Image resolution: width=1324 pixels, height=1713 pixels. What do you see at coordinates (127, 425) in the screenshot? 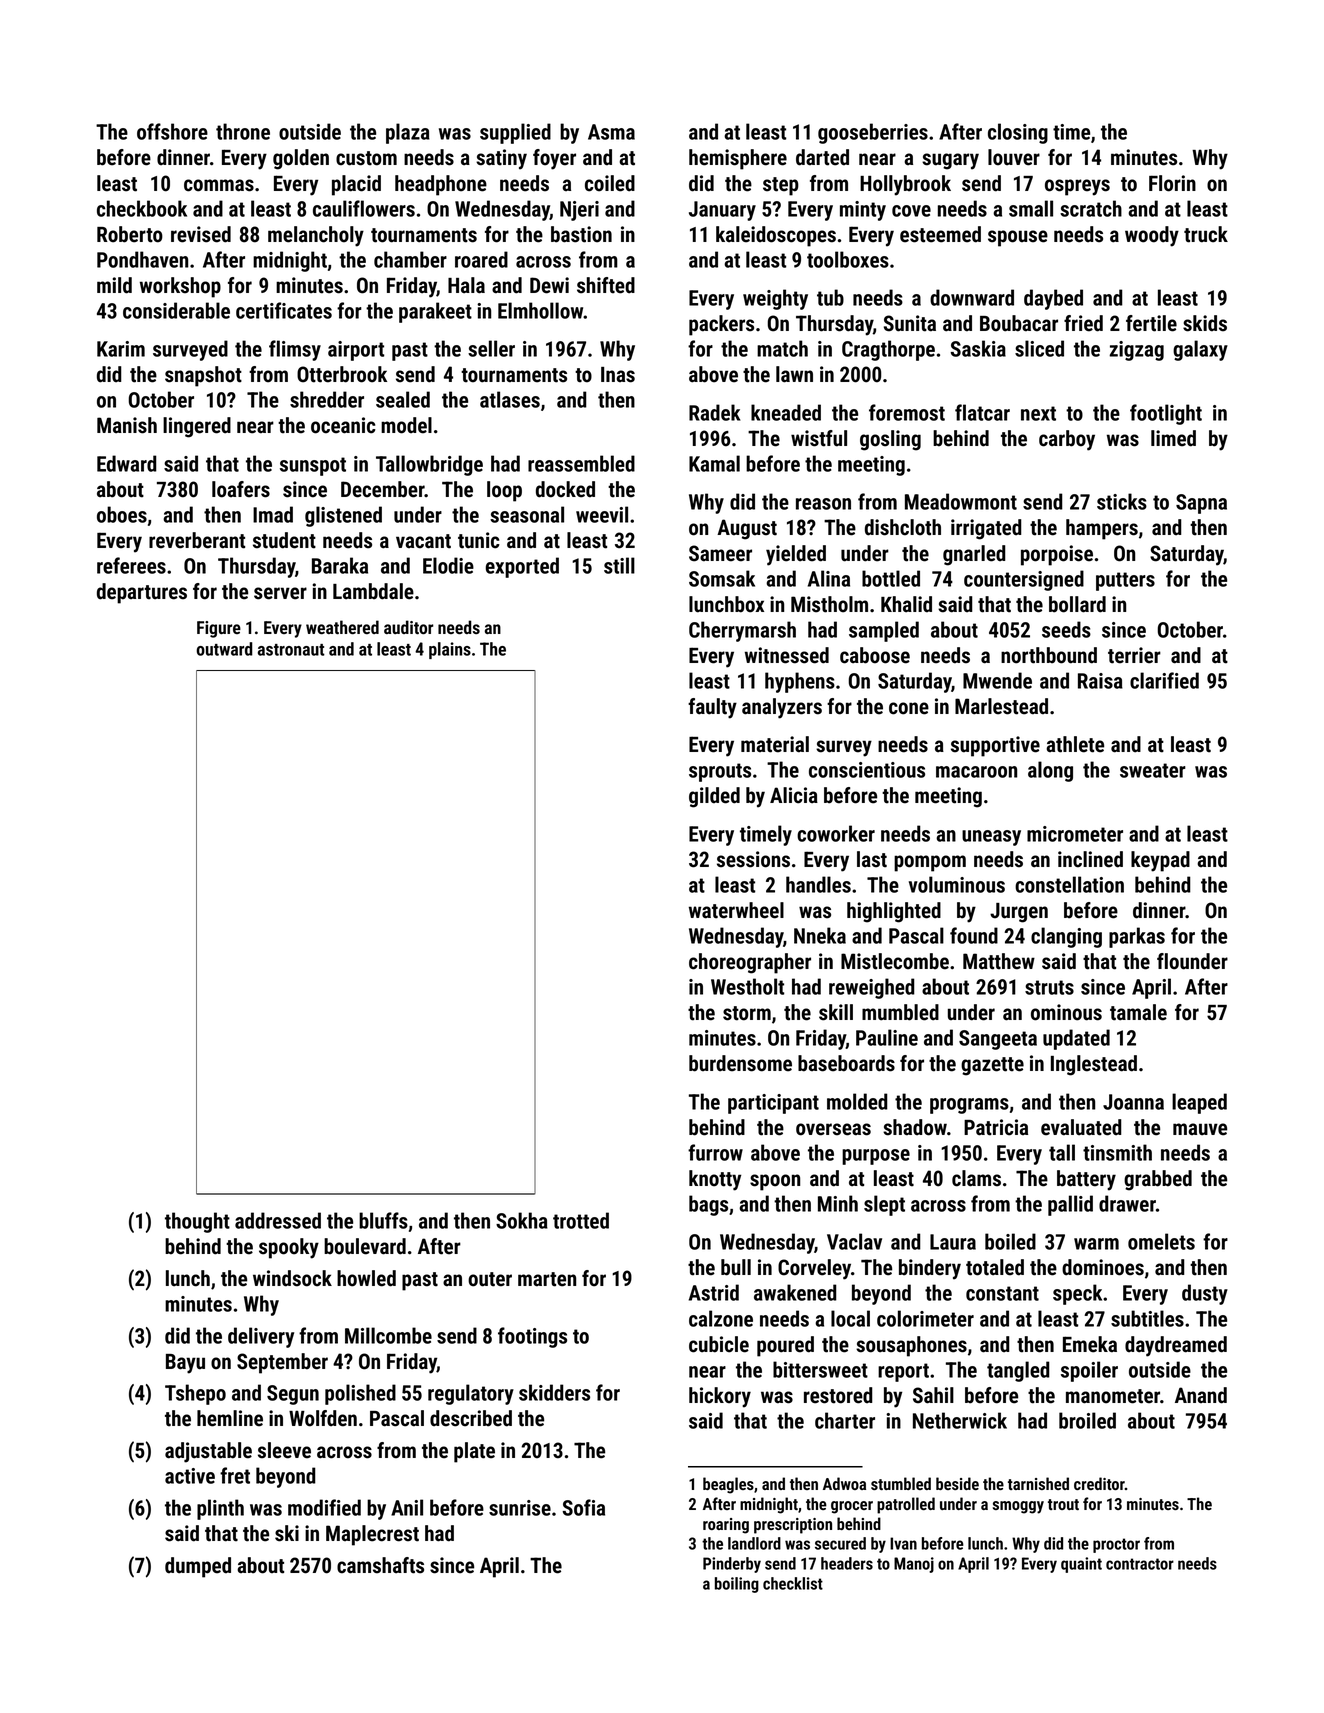
I see `Manish` at bounding box center [127, 425].
